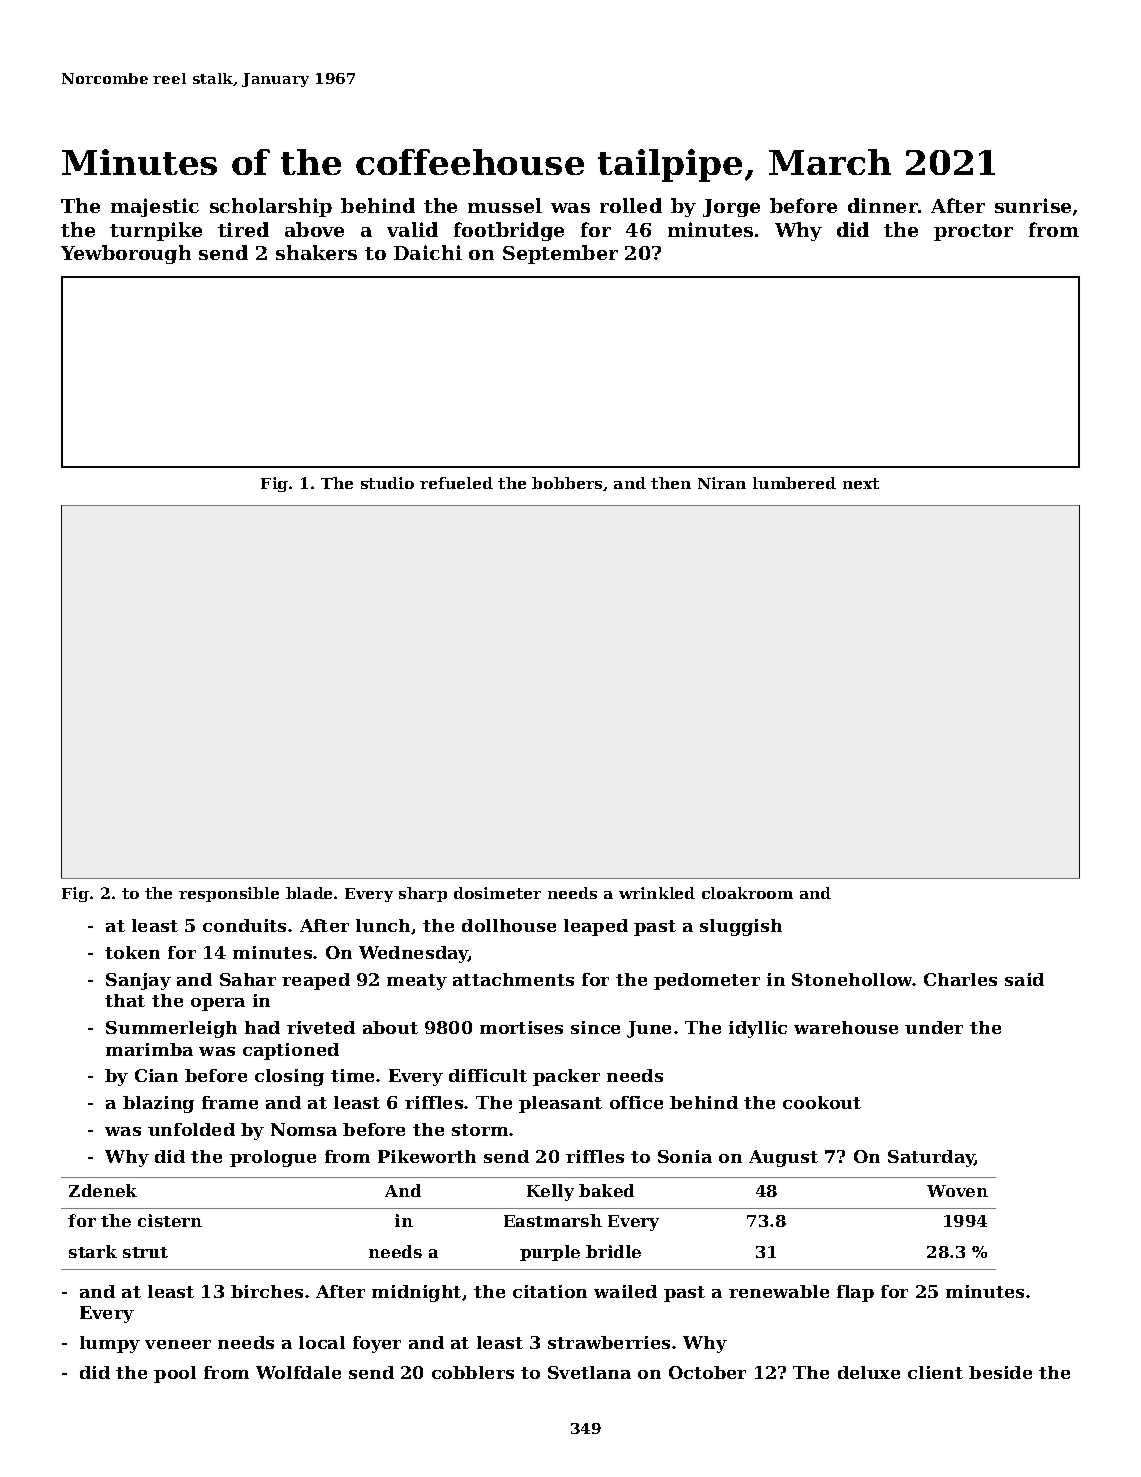 The height and width of the image is (1477, 1141). What do you see at coordinates (271, 207) in the image?
I see `scholarship` at bounding box center [271, 207].
